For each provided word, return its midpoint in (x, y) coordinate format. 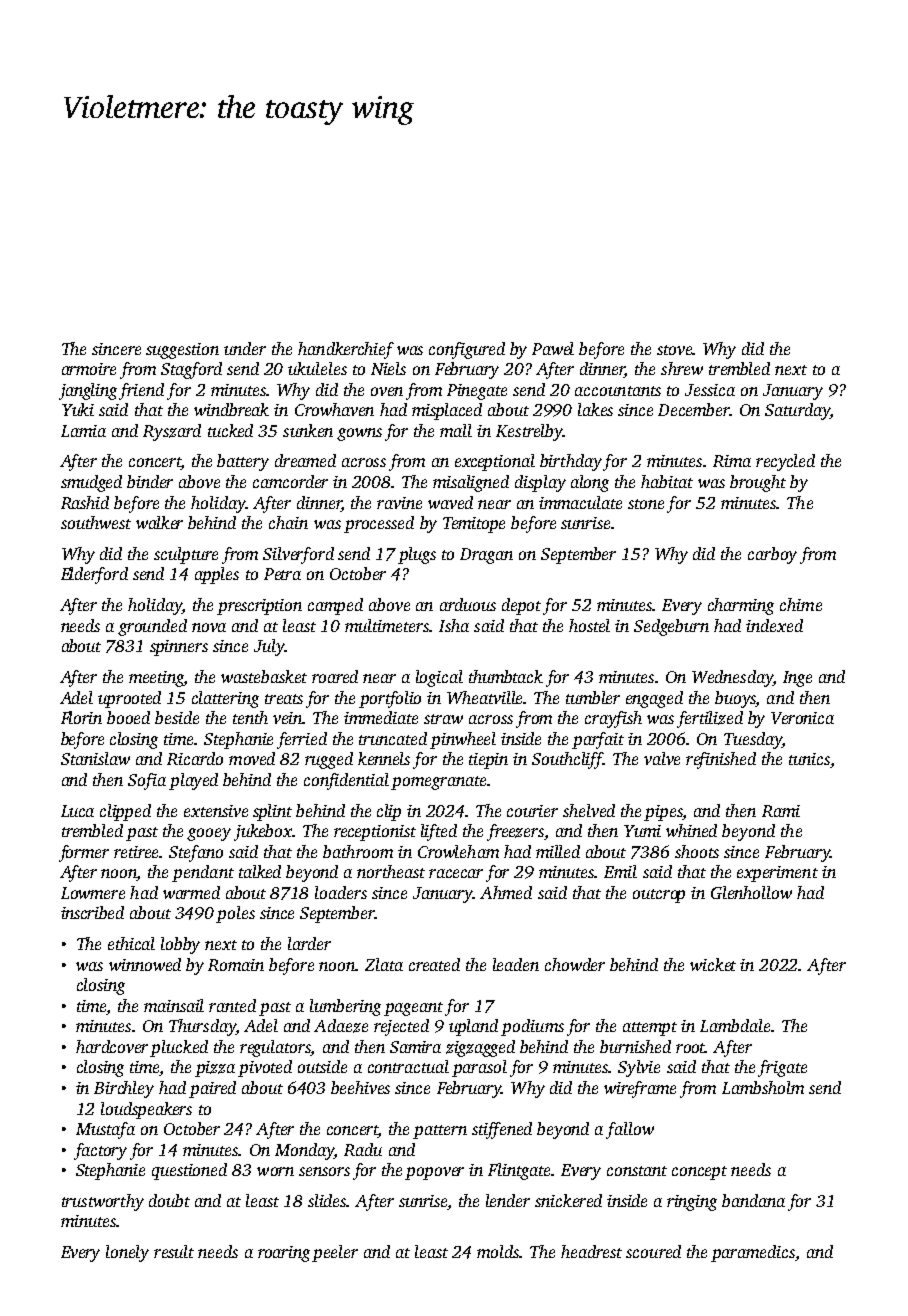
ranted (232, 1005)
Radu (363, 1149)
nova (209, 627)
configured (467, 350)
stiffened (502, 1130)
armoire (89, 369)
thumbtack (506, 676)
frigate (782, 1068)
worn (275, 1171)
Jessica (710, 390)
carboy (772, 555)
